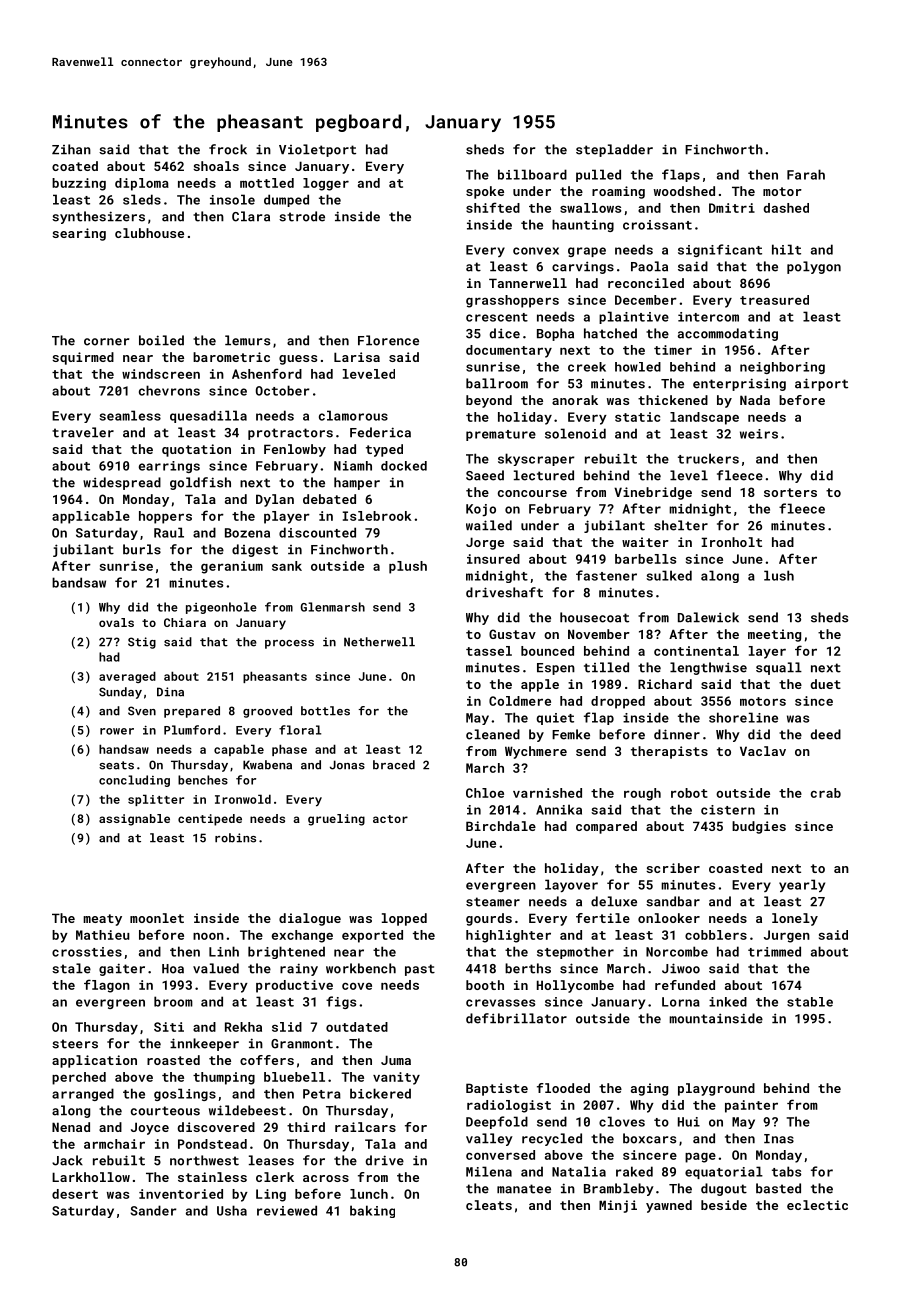 Image resolution: width=908 pixels, height=1316 pixels. I want to click on grooved, so click(267, 712).
